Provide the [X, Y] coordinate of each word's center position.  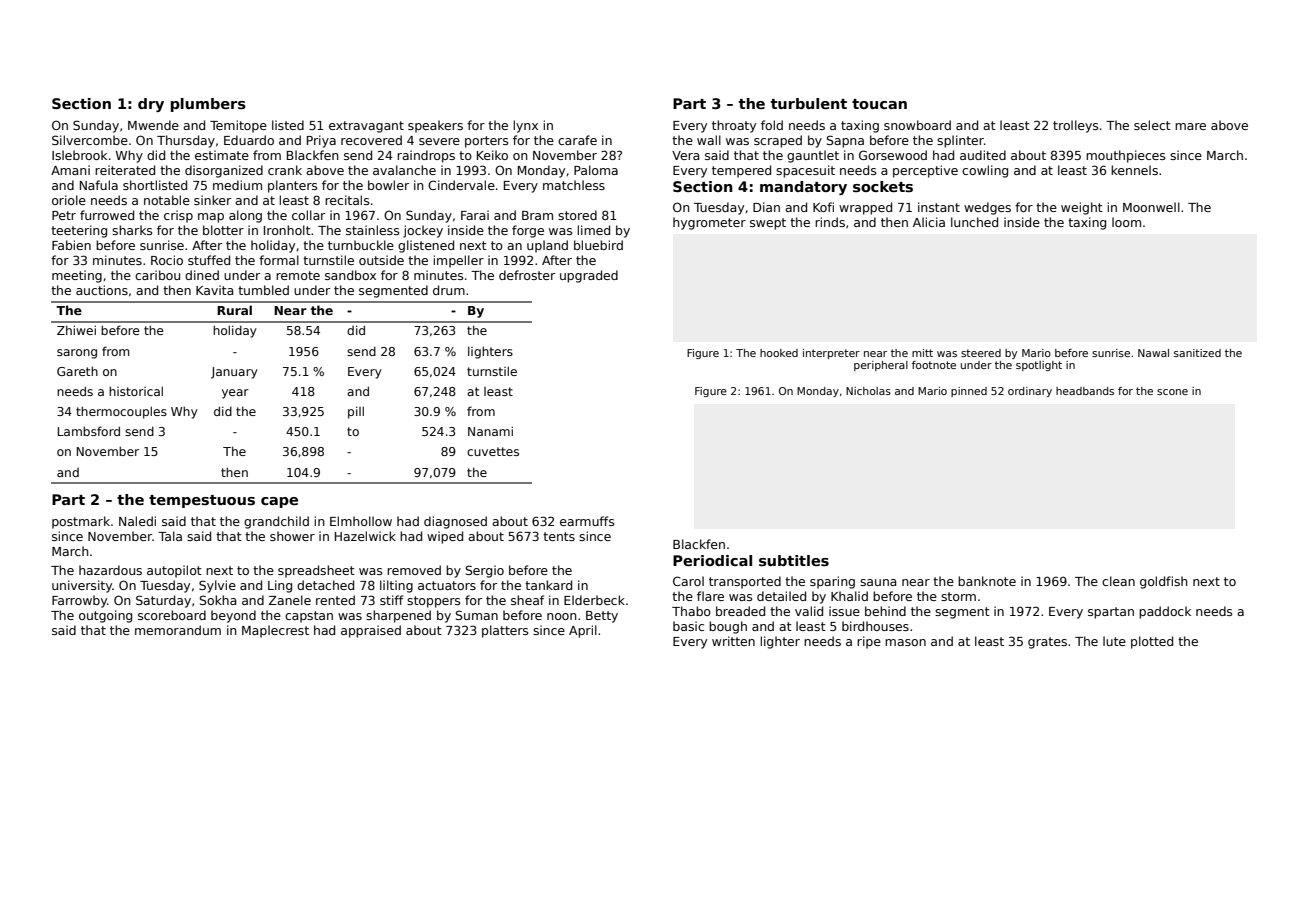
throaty [734, 126]
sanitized [1197, 353]
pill [356, 412]
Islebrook [79, 155]
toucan [879, 104]
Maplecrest [275, 631]
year [235, 394]
